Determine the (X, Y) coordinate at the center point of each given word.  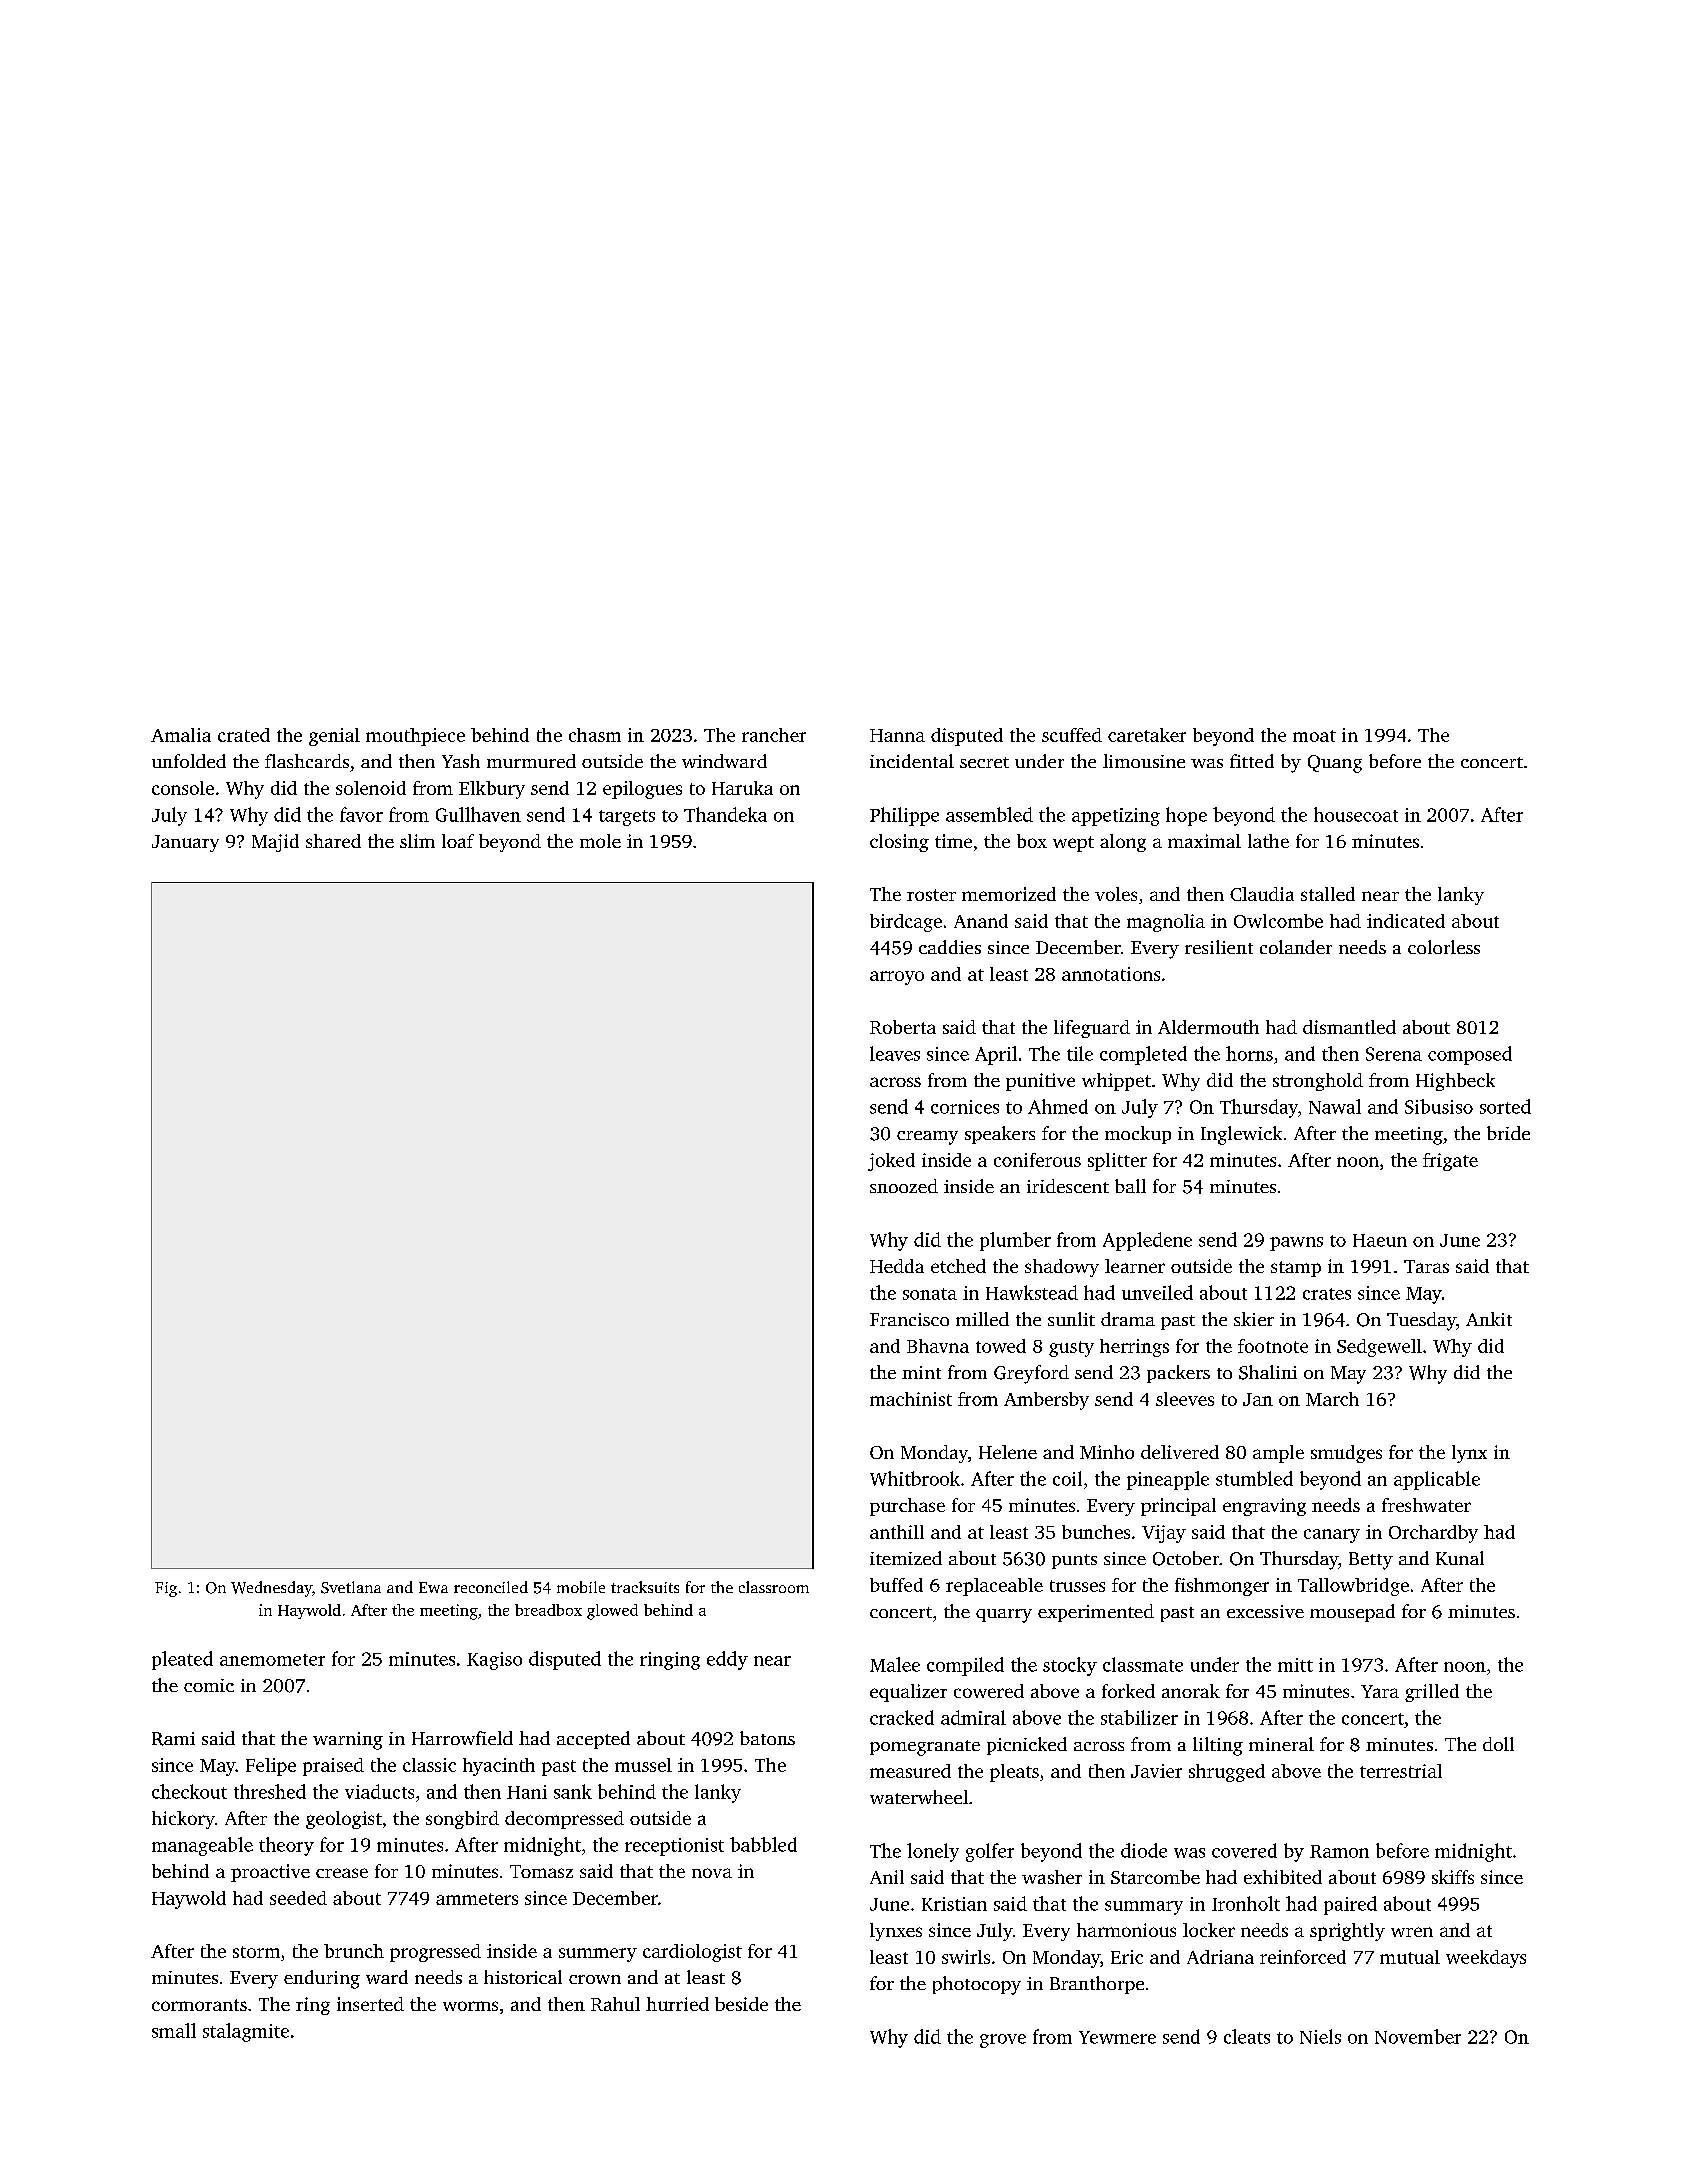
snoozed (904, 1186)
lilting (1218, 1746)
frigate (1450, 1162)
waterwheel (919, 1797)
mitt (1295, 1665)
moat (1314, 736)
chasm (595, 735)
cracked (902, 1717)
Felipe (271, 1767)
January (185, 843)
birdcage (906, 923)
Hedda (897, 1266)
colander (1296, 947)
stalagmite (246, 2032)
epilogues (642, 790)
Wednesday (271, 1589)
